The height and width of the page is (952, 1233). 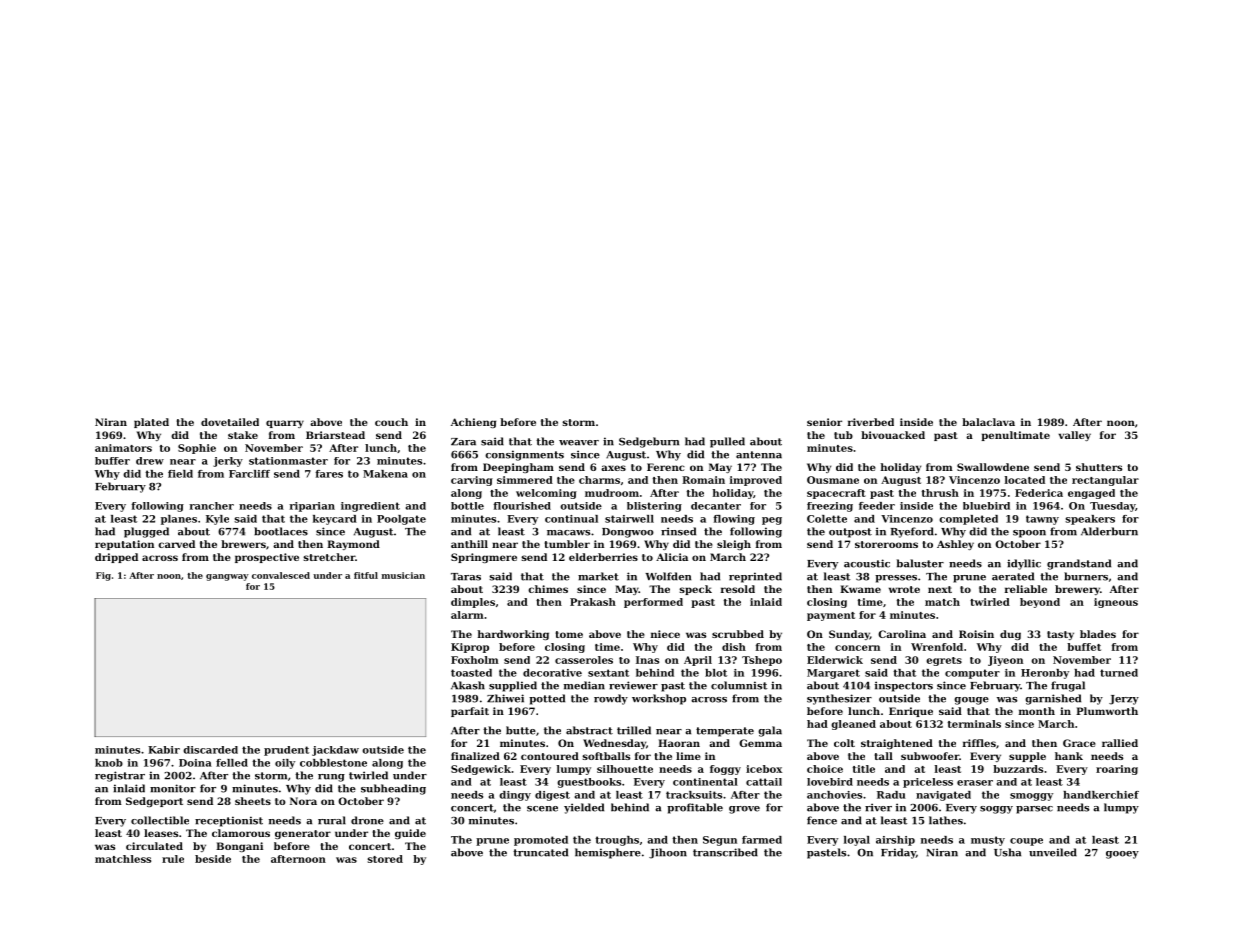 I want to click on Gemma, so click(x=760, y=743).
